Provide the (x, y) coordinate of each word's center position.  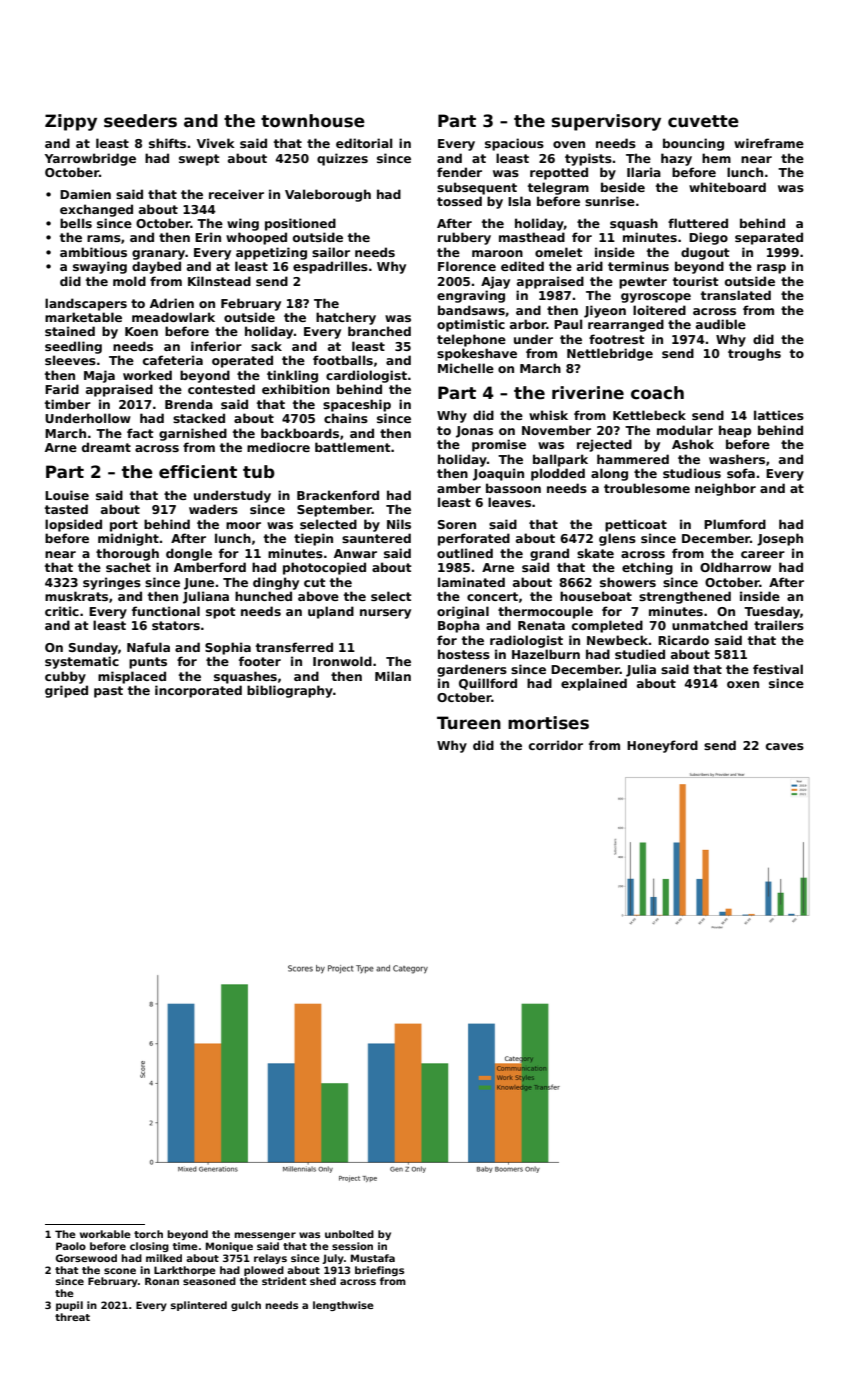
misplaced (132, 677)
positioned (300, 224)
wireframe (769, 143)
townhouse (313, 121)
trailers (779, 625)
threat (72, 1317)
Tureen (469, 723)
